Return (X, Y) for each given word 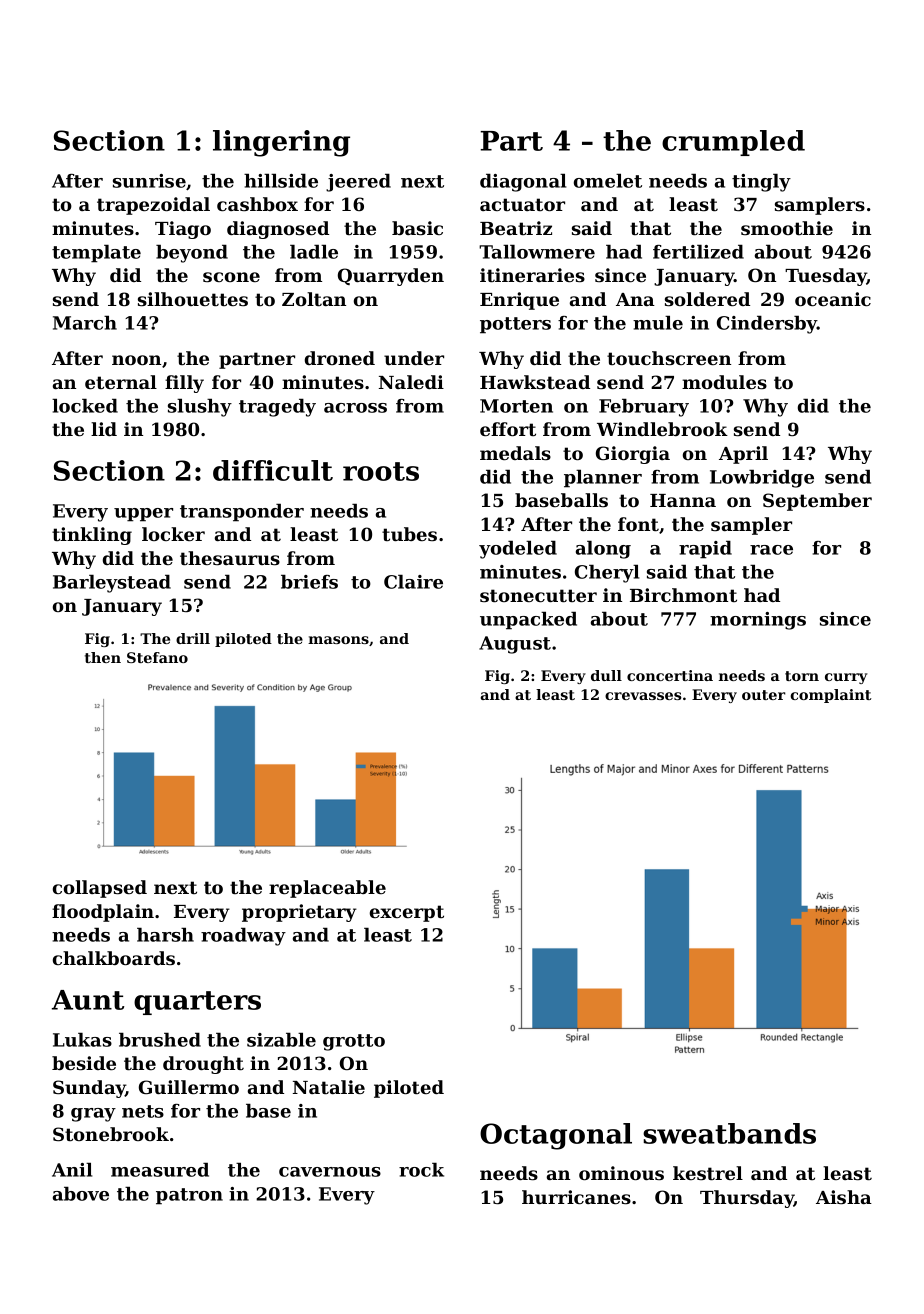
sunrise (149, 181)
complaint (830, 696)
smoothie (787, 228)
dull (606, 675)
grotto (354, 1042)
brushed (160, 1040)
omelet (608, 181)
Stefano (157, 657)
